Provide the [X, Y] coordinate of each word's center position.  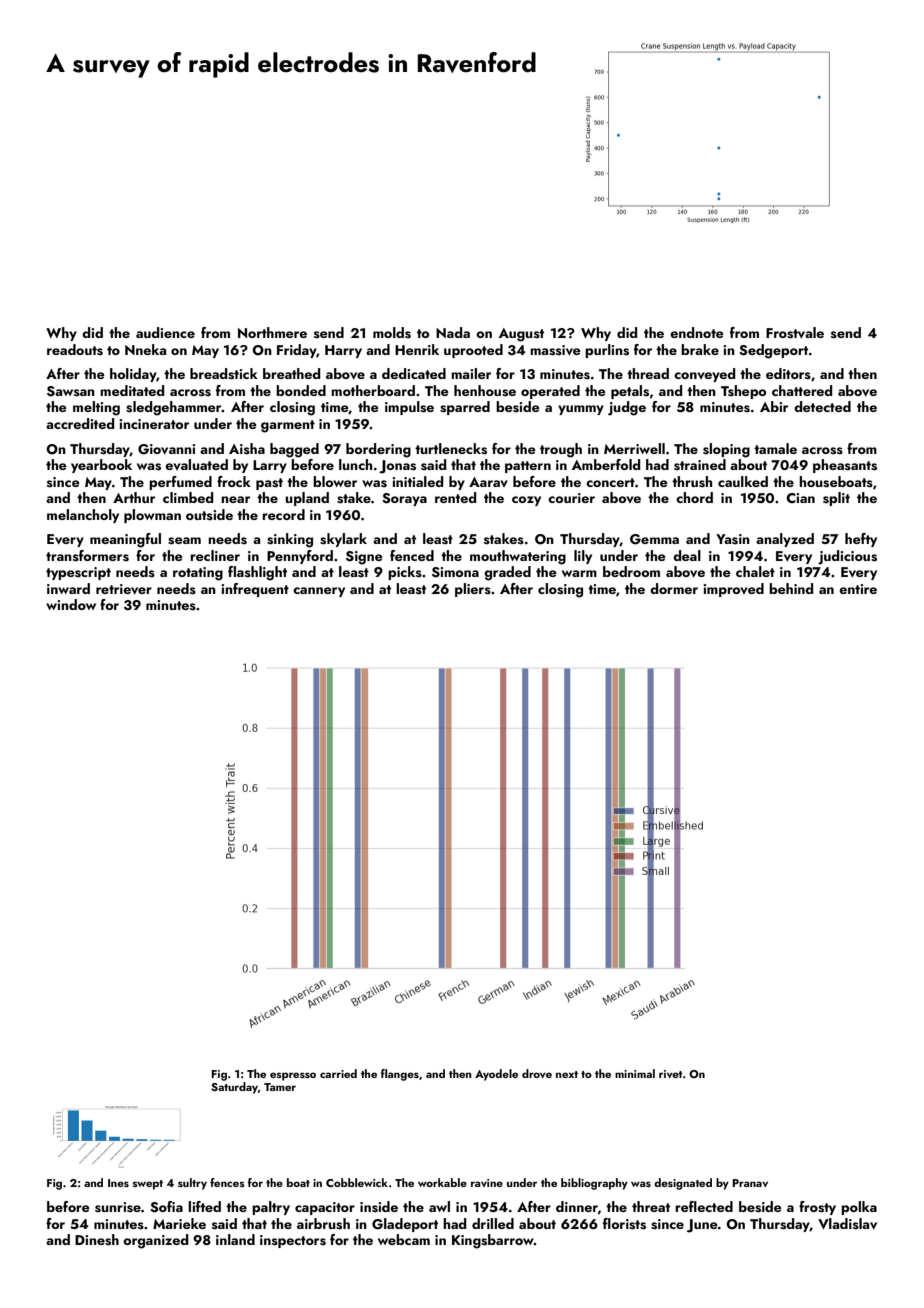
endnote [697, 332]
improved [733, 590]
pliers [473, 590]
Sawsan [71, 391]
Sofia [166, 1207]
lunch [355, 464]
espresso [293, 1076]
